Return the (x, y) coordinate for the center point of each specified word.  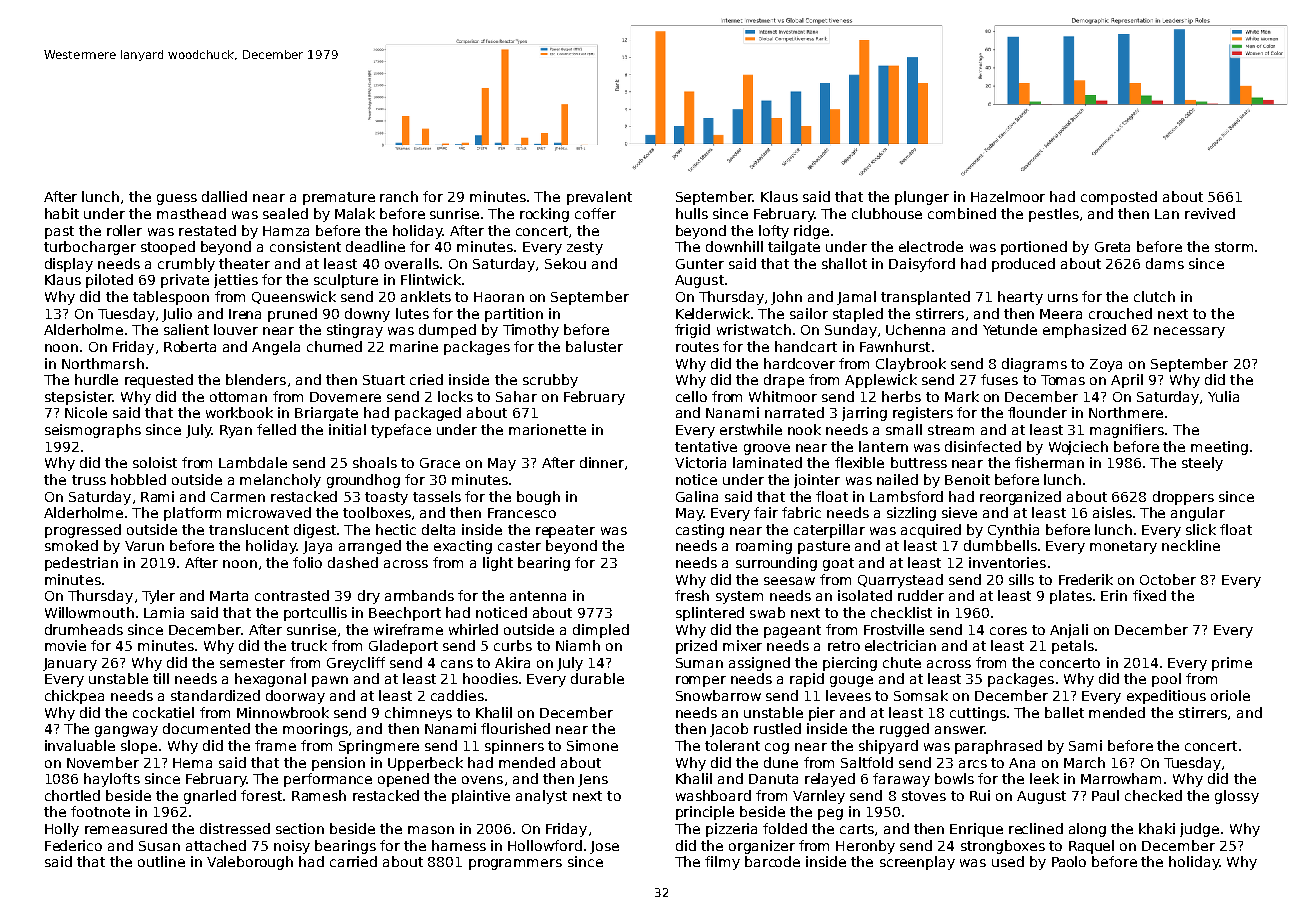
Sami (1085, 745)
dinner (602, 462)
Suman (699, 663)
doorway (295, 697)
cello (691, 396)
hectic (396, 529)
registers (923, 414)
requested (159, 381)
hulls (692, 213)
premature (339, 198)
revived (1210, 213)
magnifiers (1127, 431)
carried (353, 861)
